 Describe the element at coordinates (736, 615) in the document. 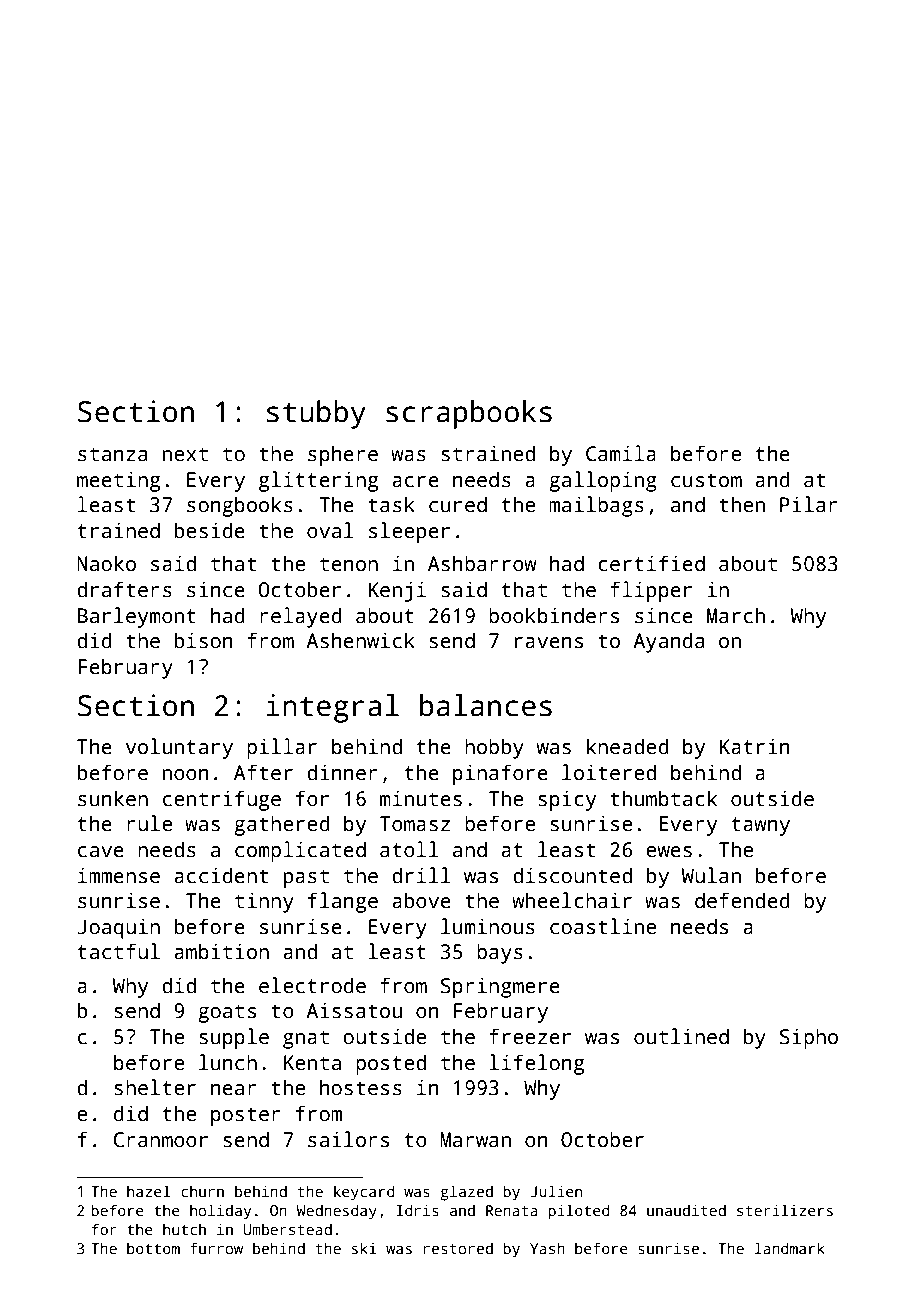

I see `March` at that location.
